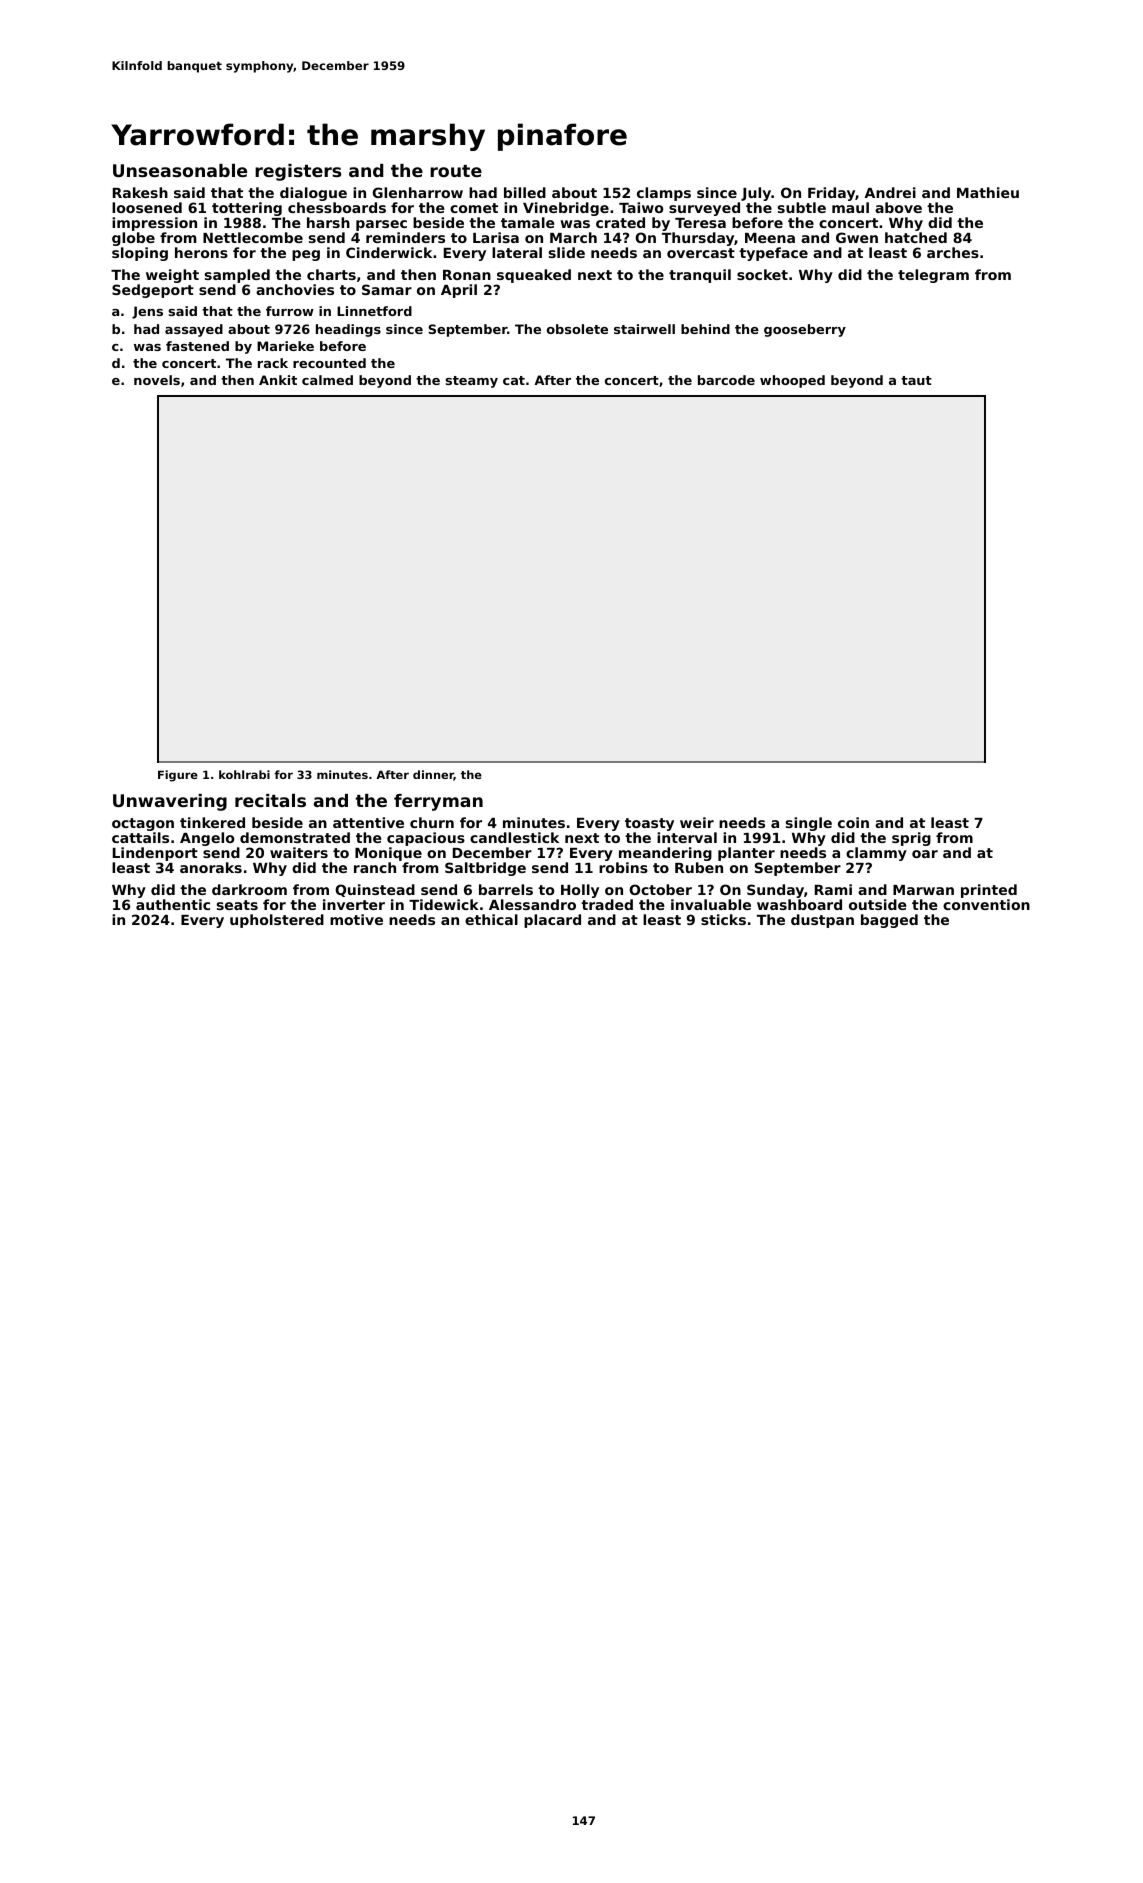  Describe the element at coordinates (552, 921) in the page. I see `placard` at that location.
